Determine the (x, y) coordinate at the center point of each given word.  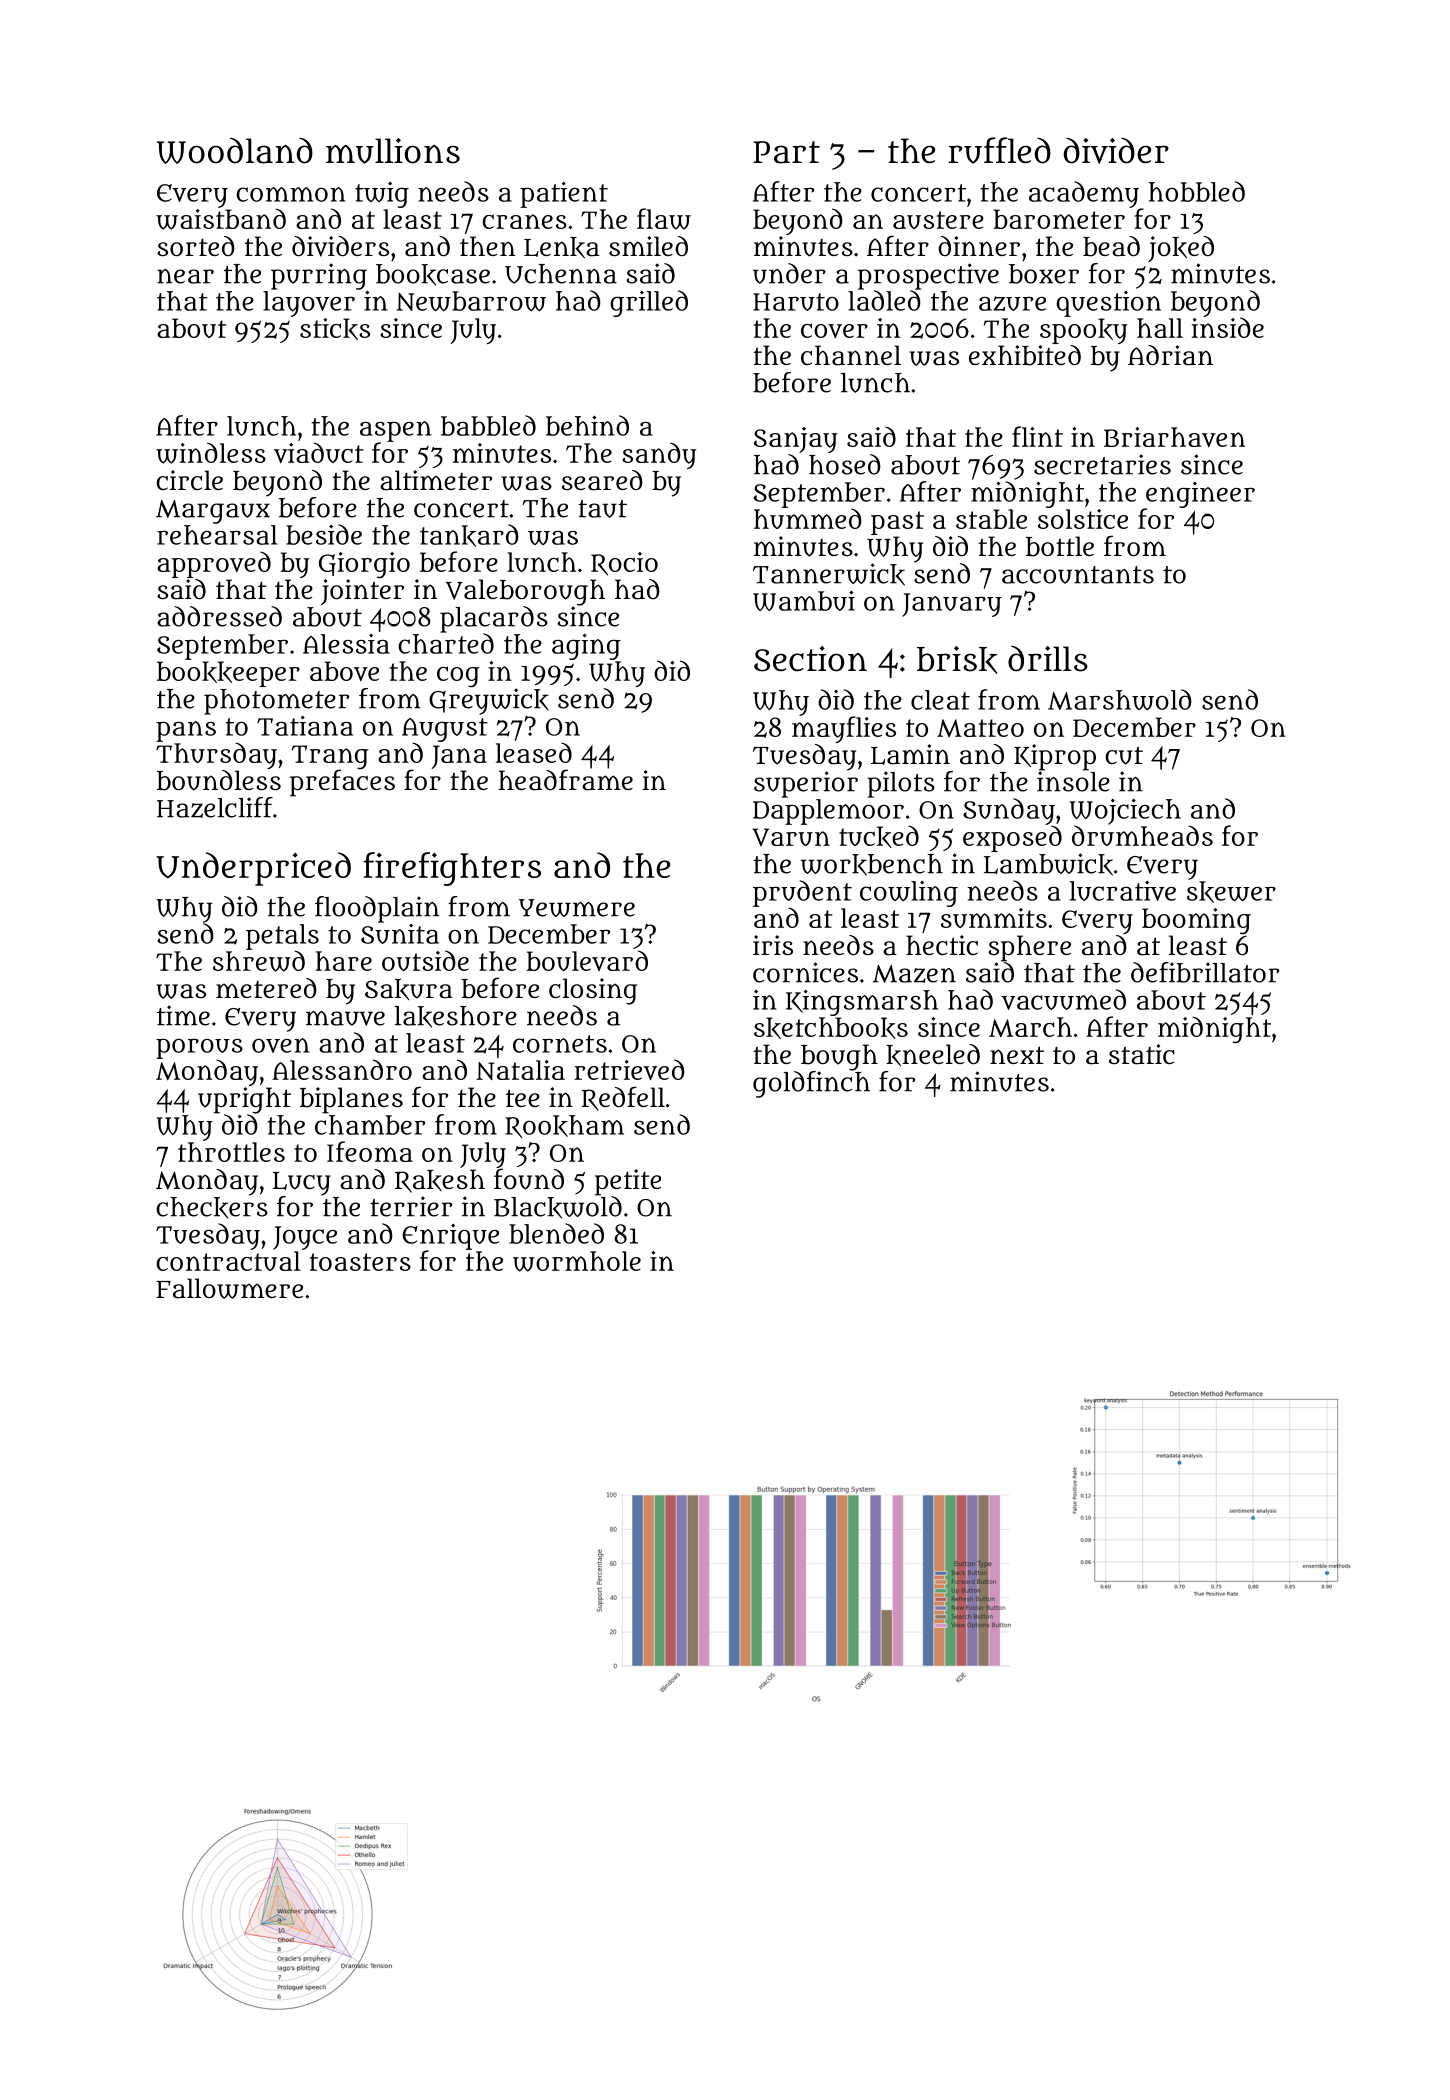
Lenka (562, 247)
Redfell (623, 1098)
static (1141, 1054)
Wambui (804, 601)
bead (1111, 246)
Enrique (450, 1237)
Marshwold (1120, 699)
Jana (459, 757)
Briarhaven (1174, 437)
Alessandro (342, 1069)
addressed (219, 616)
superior (806, 784)
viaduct (318, 452)
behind (587, 425)
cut (1124, 755)
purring (319, 276)
